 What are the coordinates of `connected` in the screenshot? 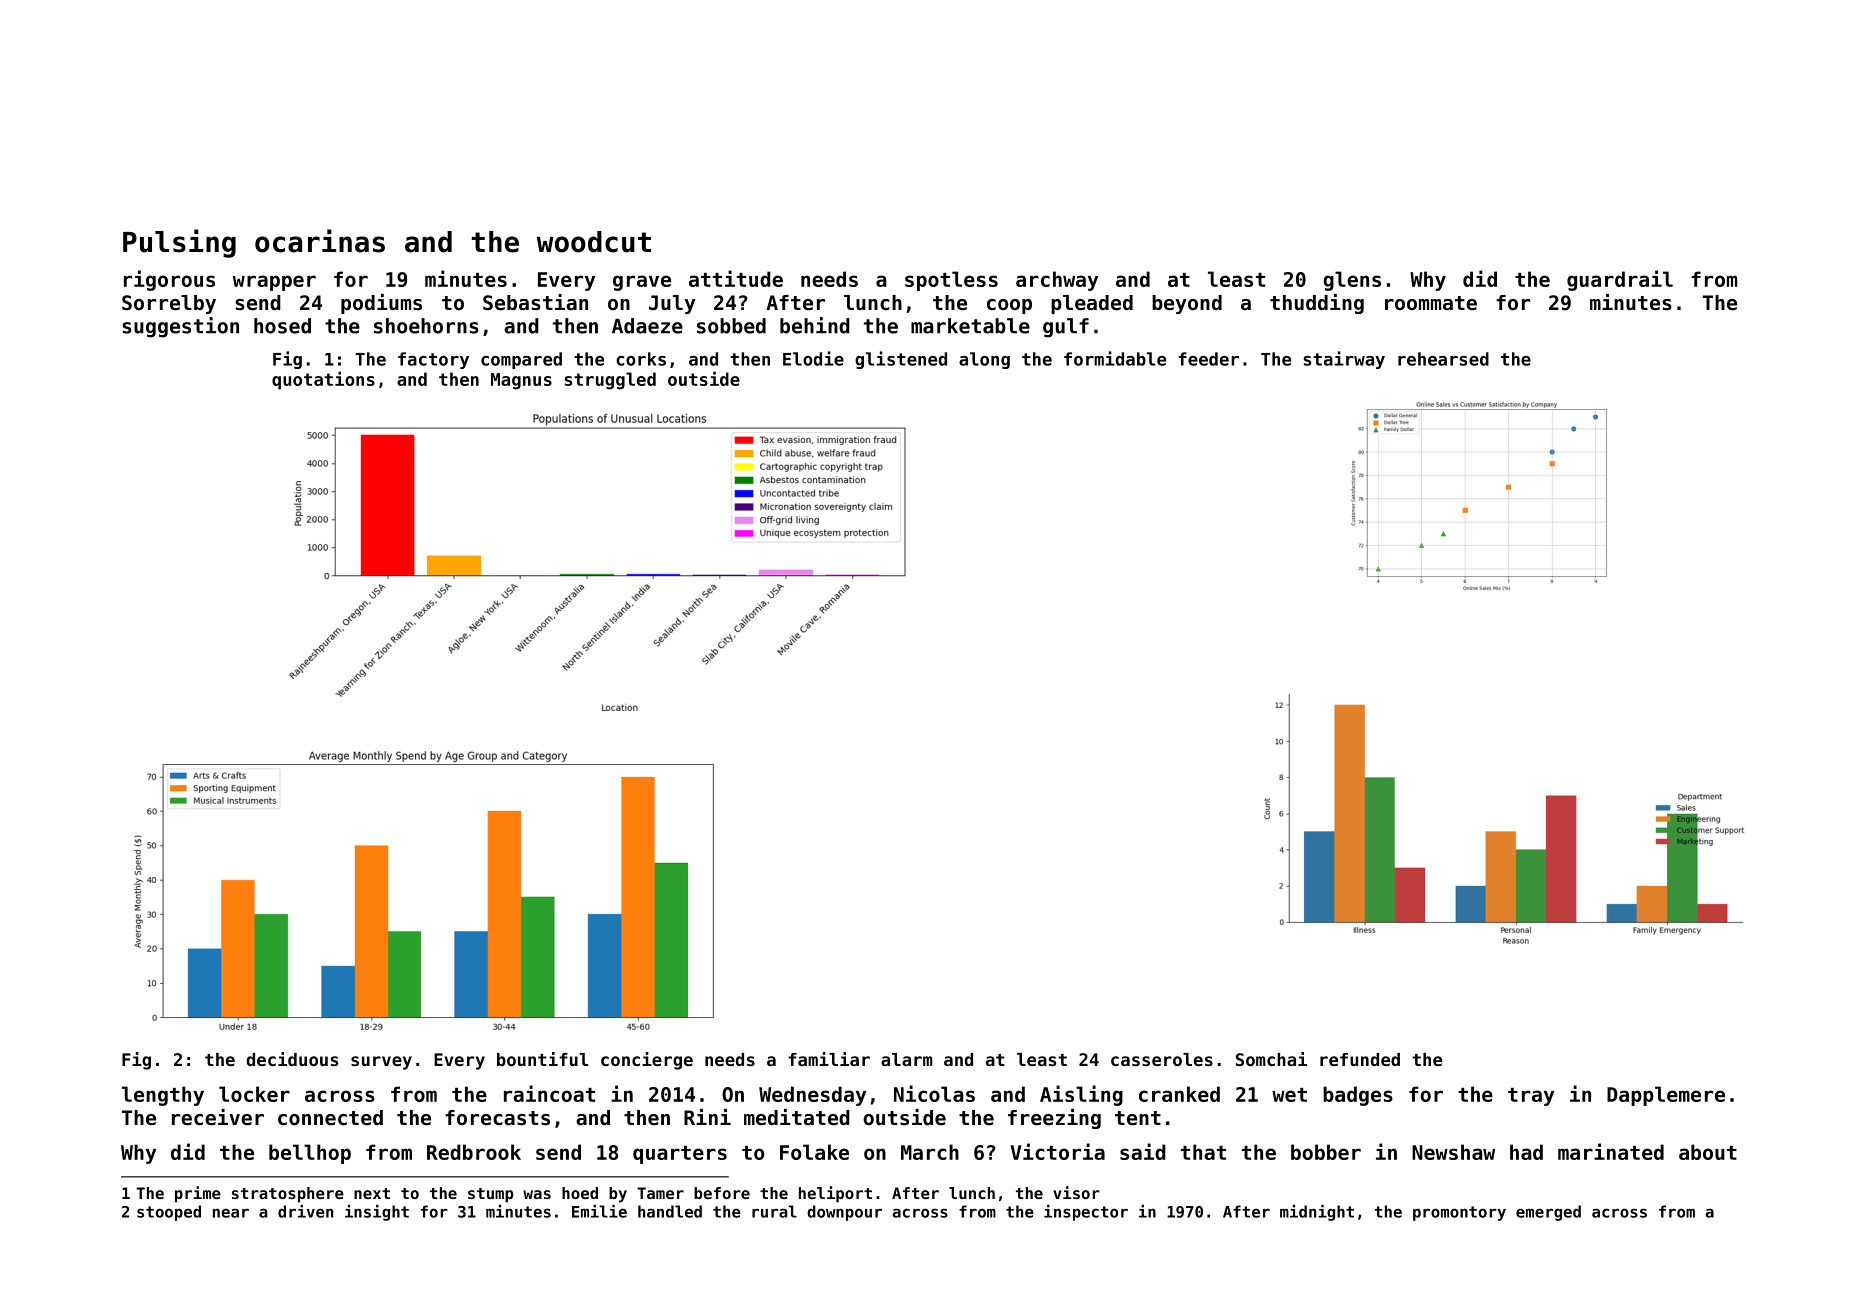 It's located at (330, 1118).
